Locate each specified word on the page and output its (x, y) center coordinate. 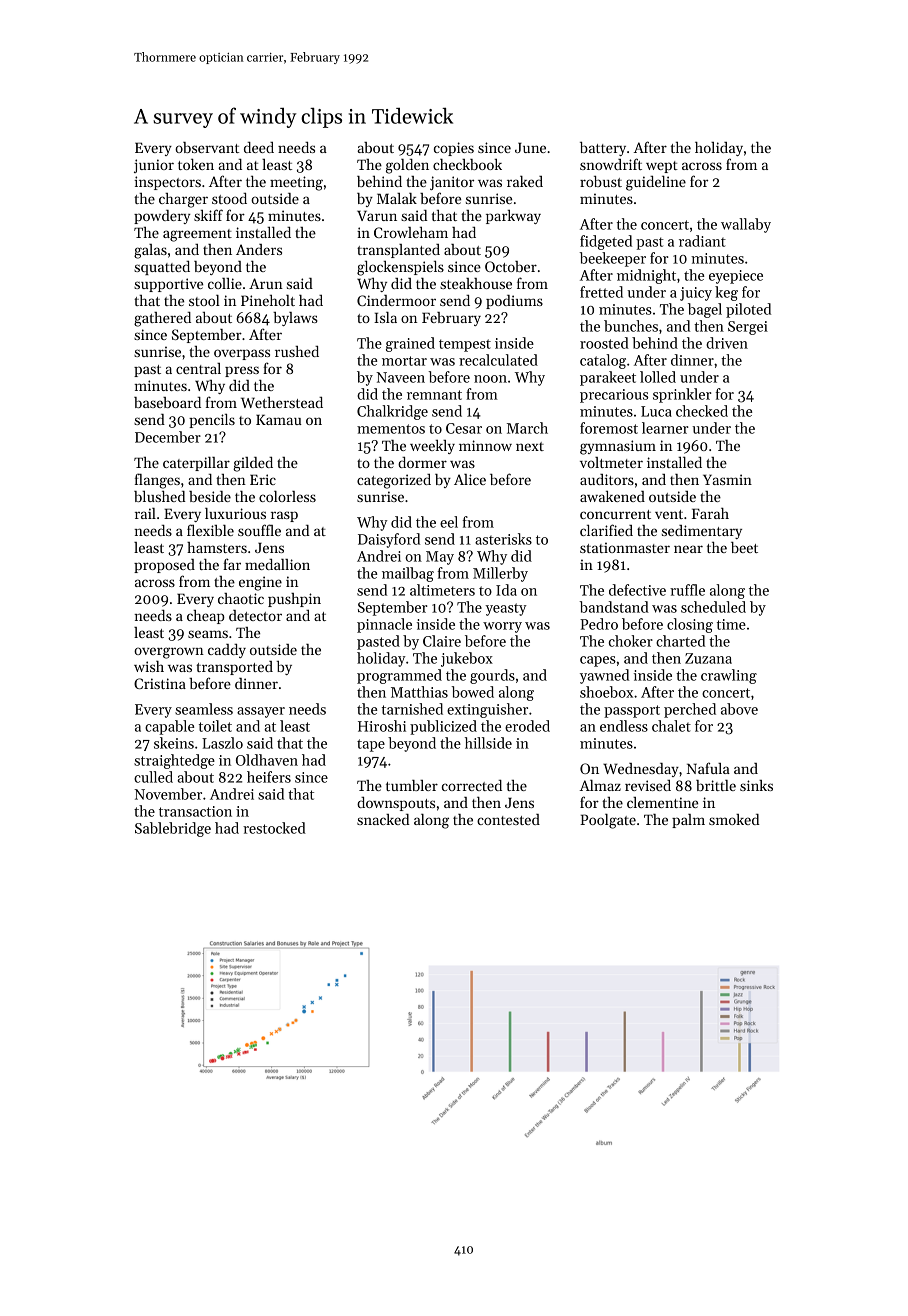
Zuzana (708, 658)
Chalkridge (392, 412)
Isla (385, 317)
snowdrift (611, 164)
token (196, 164)
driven (727, 343)
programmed (399, 676)
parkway (513, 217)
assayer (261, 712)
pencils (212, 421)
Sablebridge (173, 829)
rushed (297, 351)
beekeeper (612, 259)
